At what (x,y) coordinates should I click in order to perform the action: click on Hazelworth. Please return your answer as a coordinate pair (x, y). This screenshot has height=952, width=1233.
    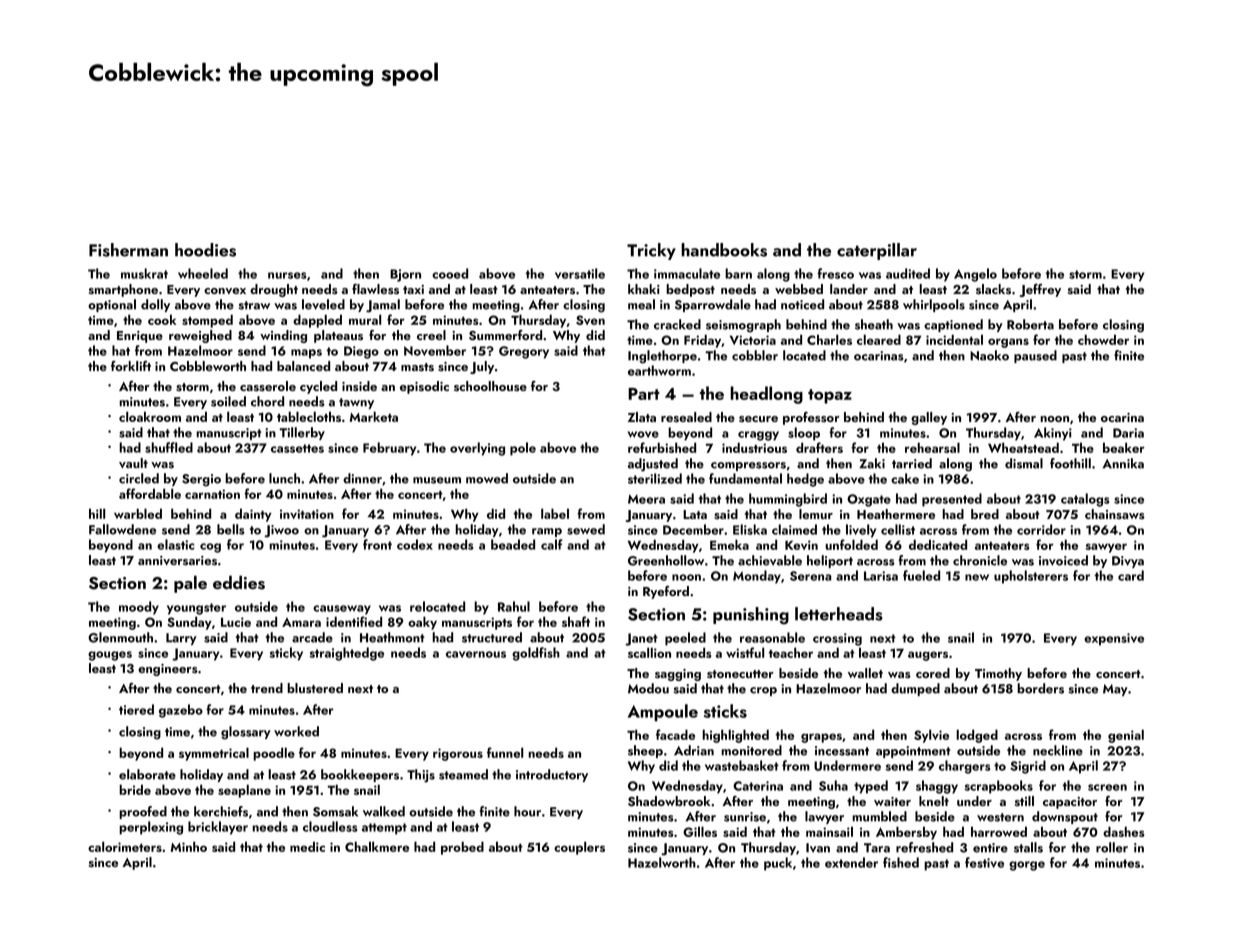
    Looking at the image, I should click on (662, 862).
